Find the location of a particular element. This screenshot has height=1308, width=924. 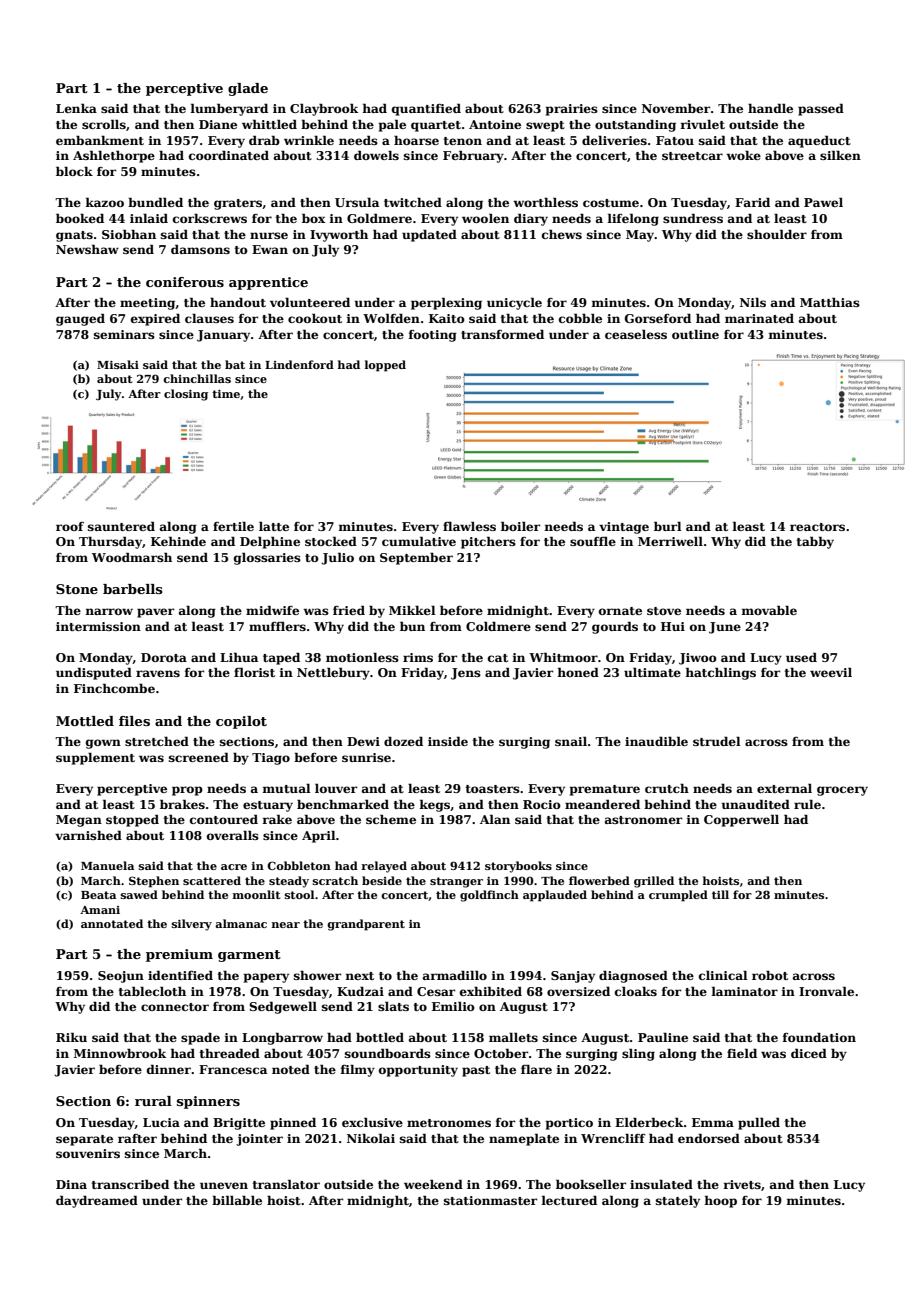

movable is located at coordinates (769, 610).
